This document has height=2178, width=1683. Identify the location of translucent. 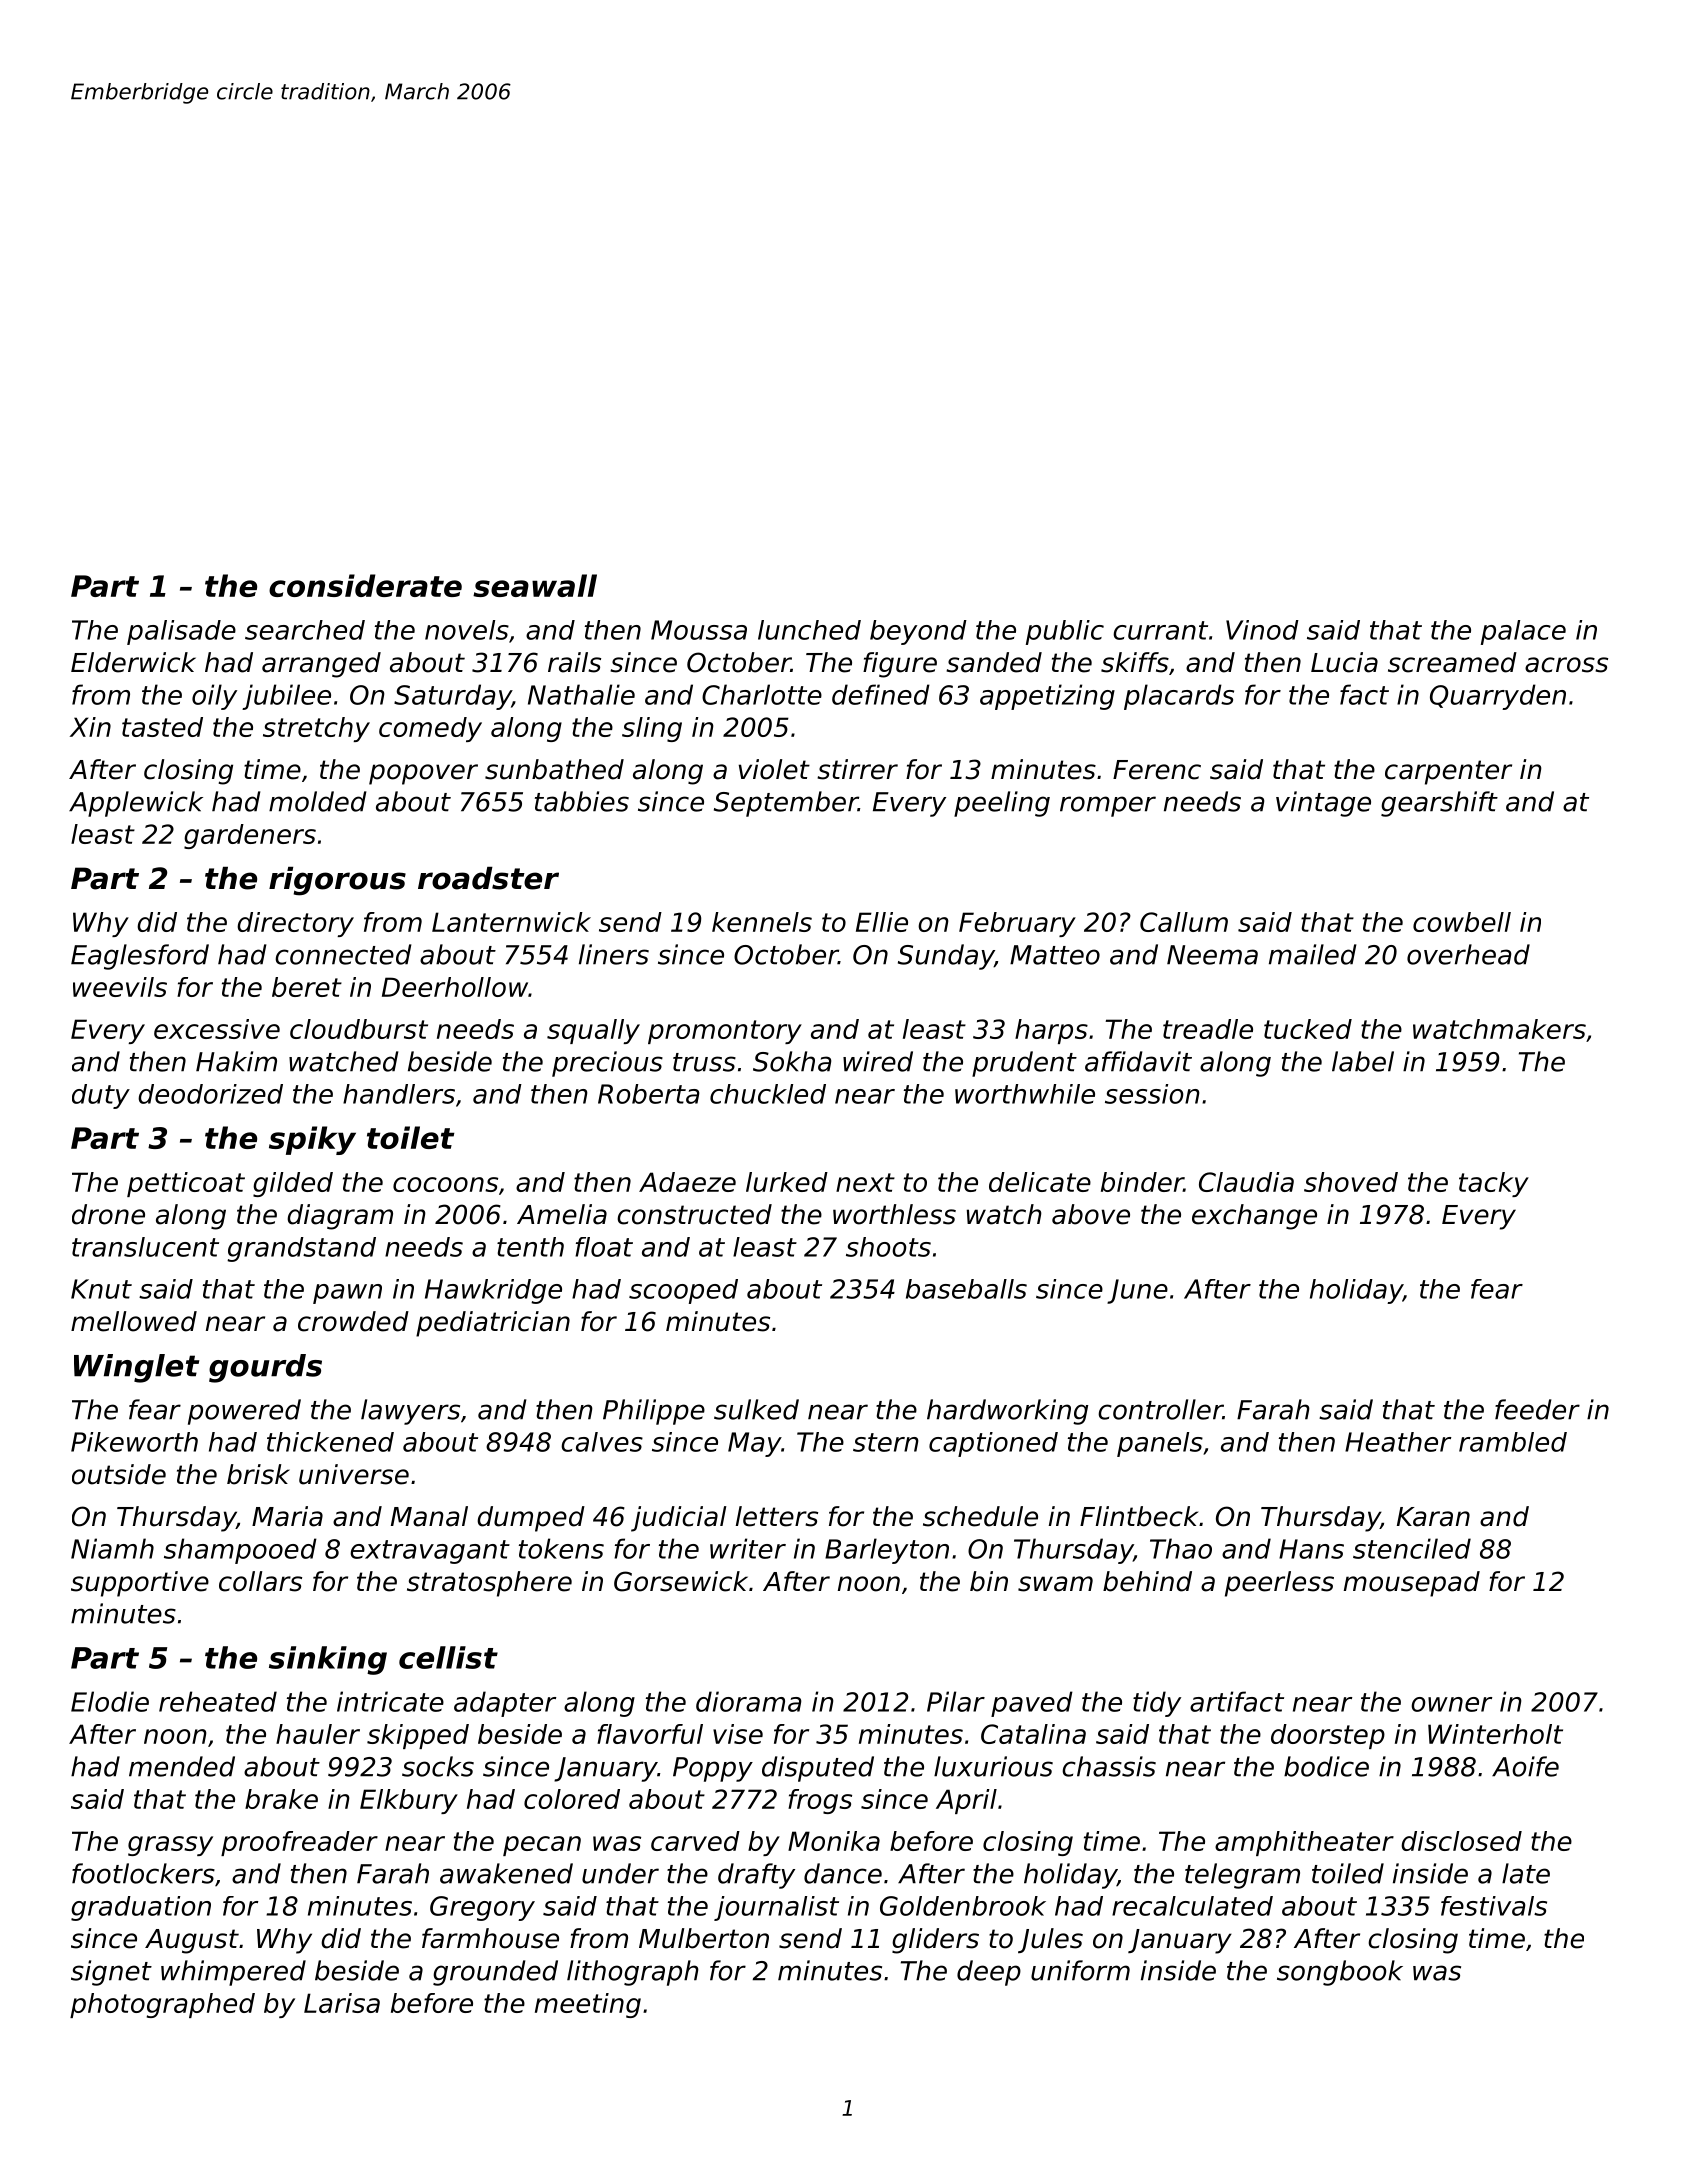
(145, 1247).
